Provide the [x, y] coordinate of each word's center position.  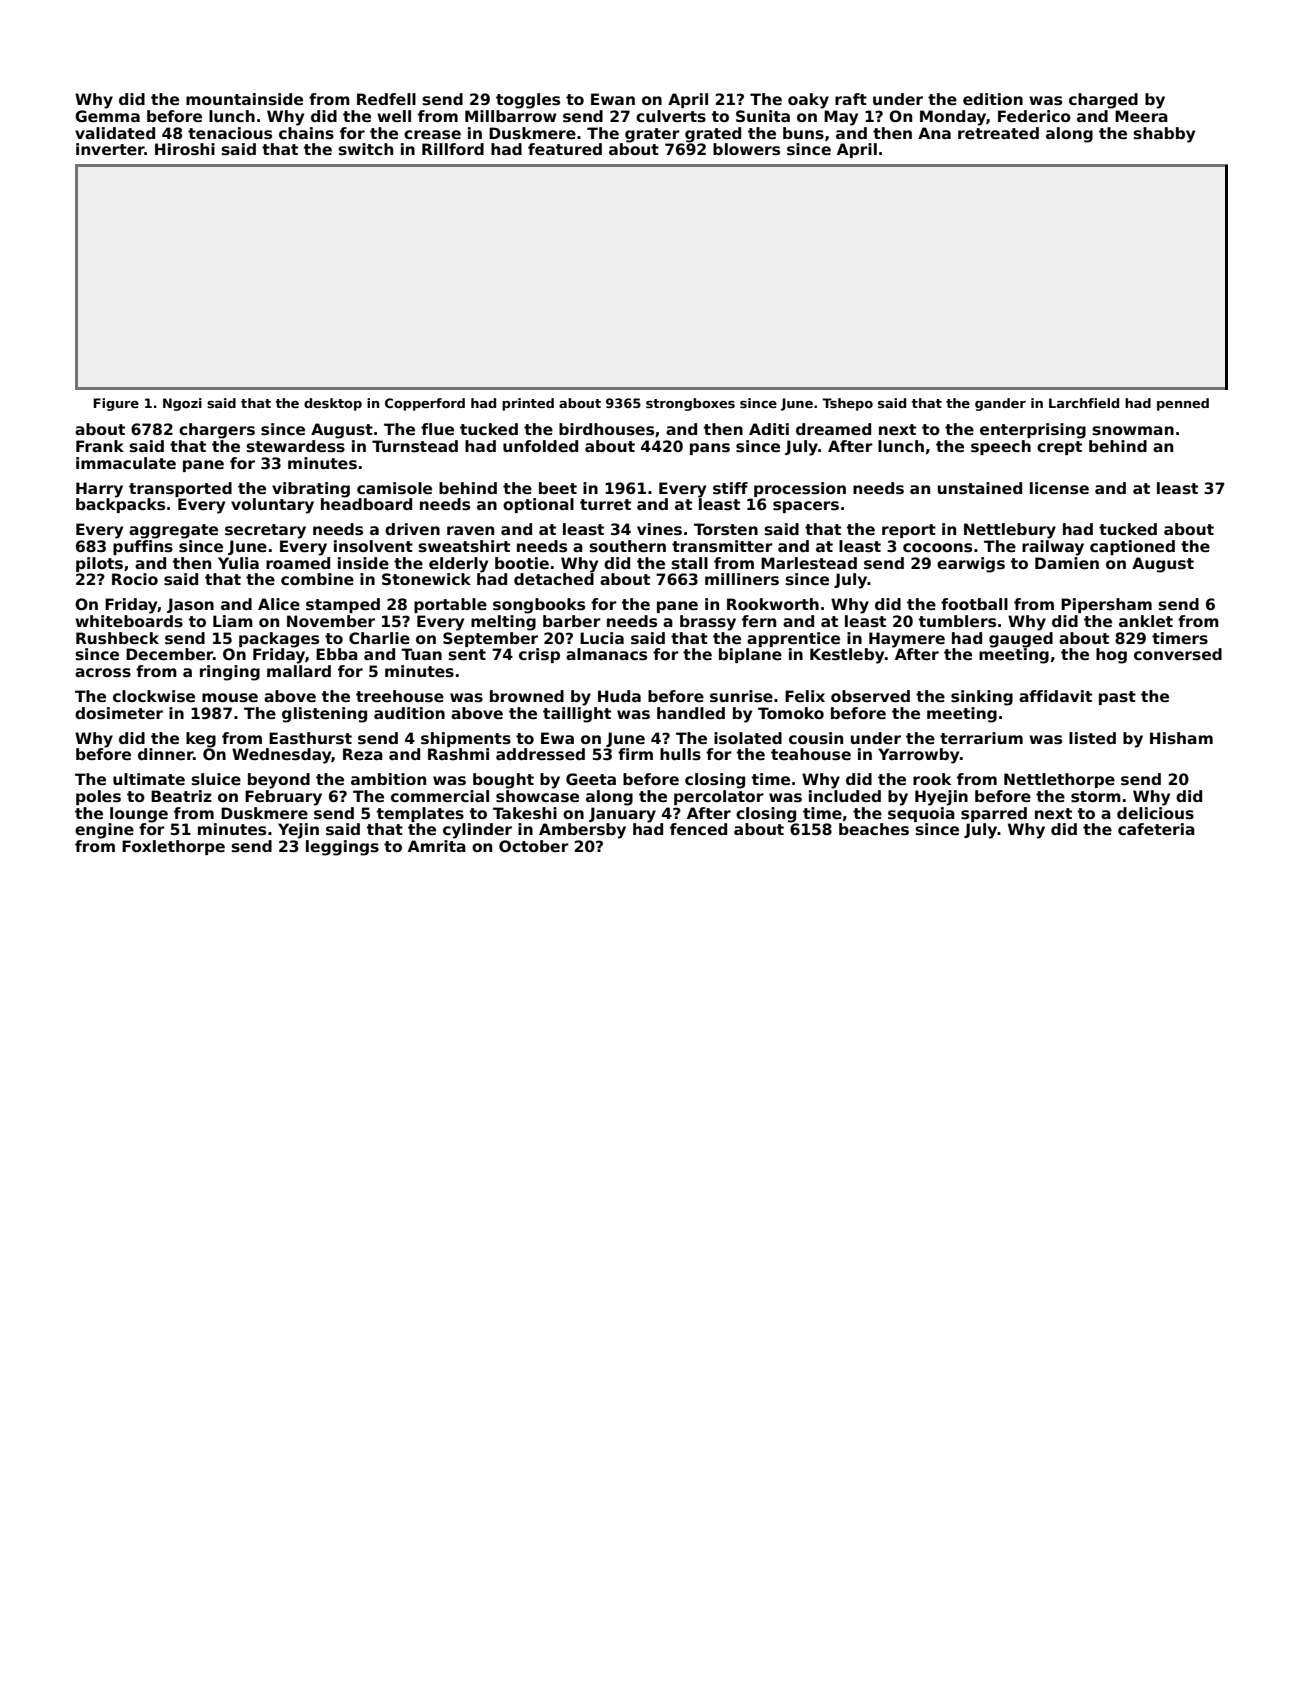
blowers [746, 149]
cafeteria [1156, 829]
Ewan [613, 99]
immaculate [126, 463]
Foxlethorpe [173, 847]
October [534, 846]
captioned [1132, 547]
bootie [522, 563]
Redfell [386, 99]
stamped [343, 605]
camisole [394, 488]
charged [1103, 101]
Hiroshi [185, 149]
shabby [1164, 135]
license [1059, 488]
